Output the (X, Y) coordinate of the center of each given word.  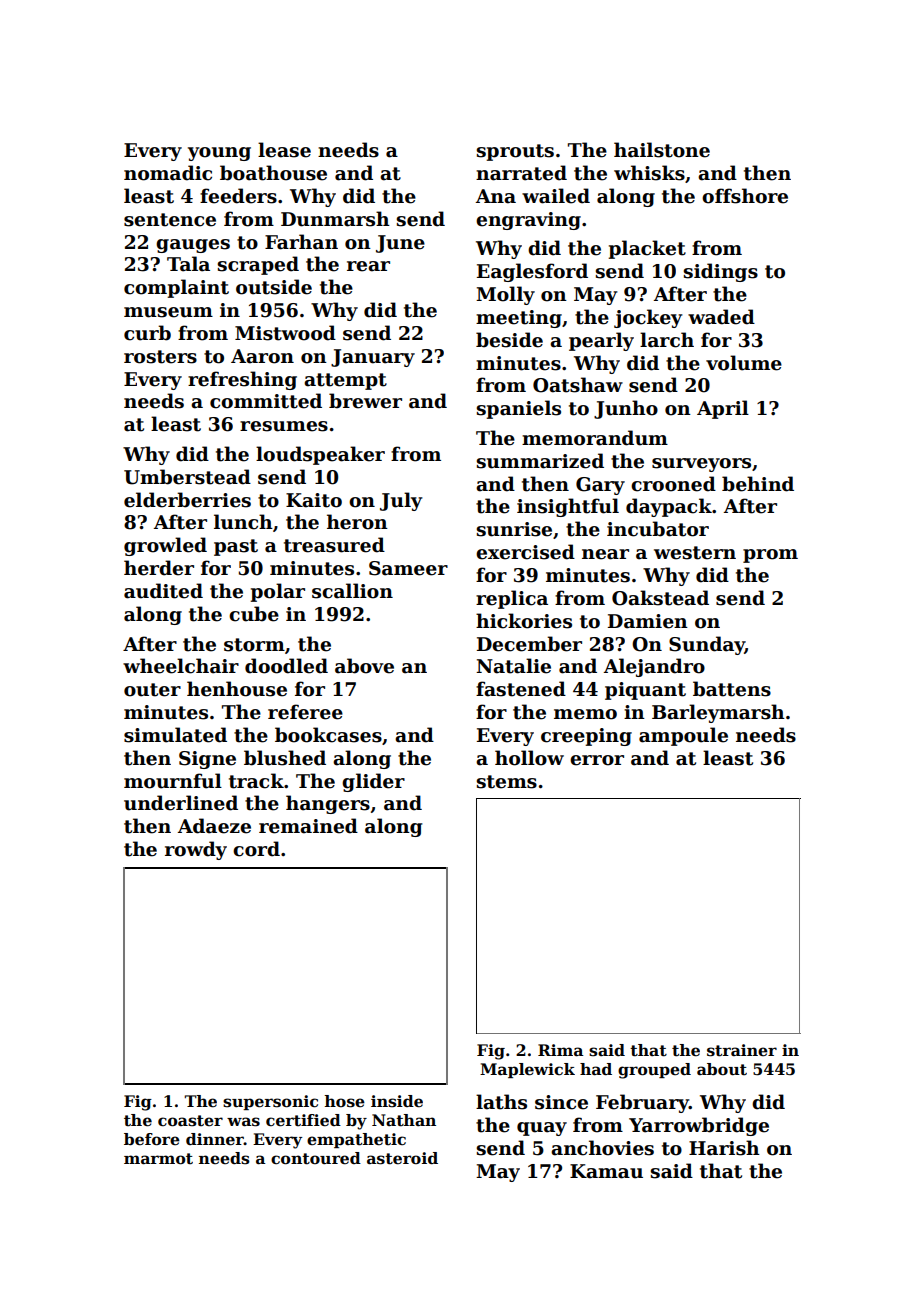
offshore (745, 196)
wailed (556, 196)
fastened (521, 689)
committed (266, 401)
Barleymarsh (718, 713)
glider (373, 782)
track (256, 781)
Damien (648, 621)
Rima (560, 1050)
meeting (519, 319)
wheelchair (181, 666)
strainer (742, 1050)
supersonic (270, 1102)
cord (256, 849)
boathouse (273, 173)
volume (744, 363)
